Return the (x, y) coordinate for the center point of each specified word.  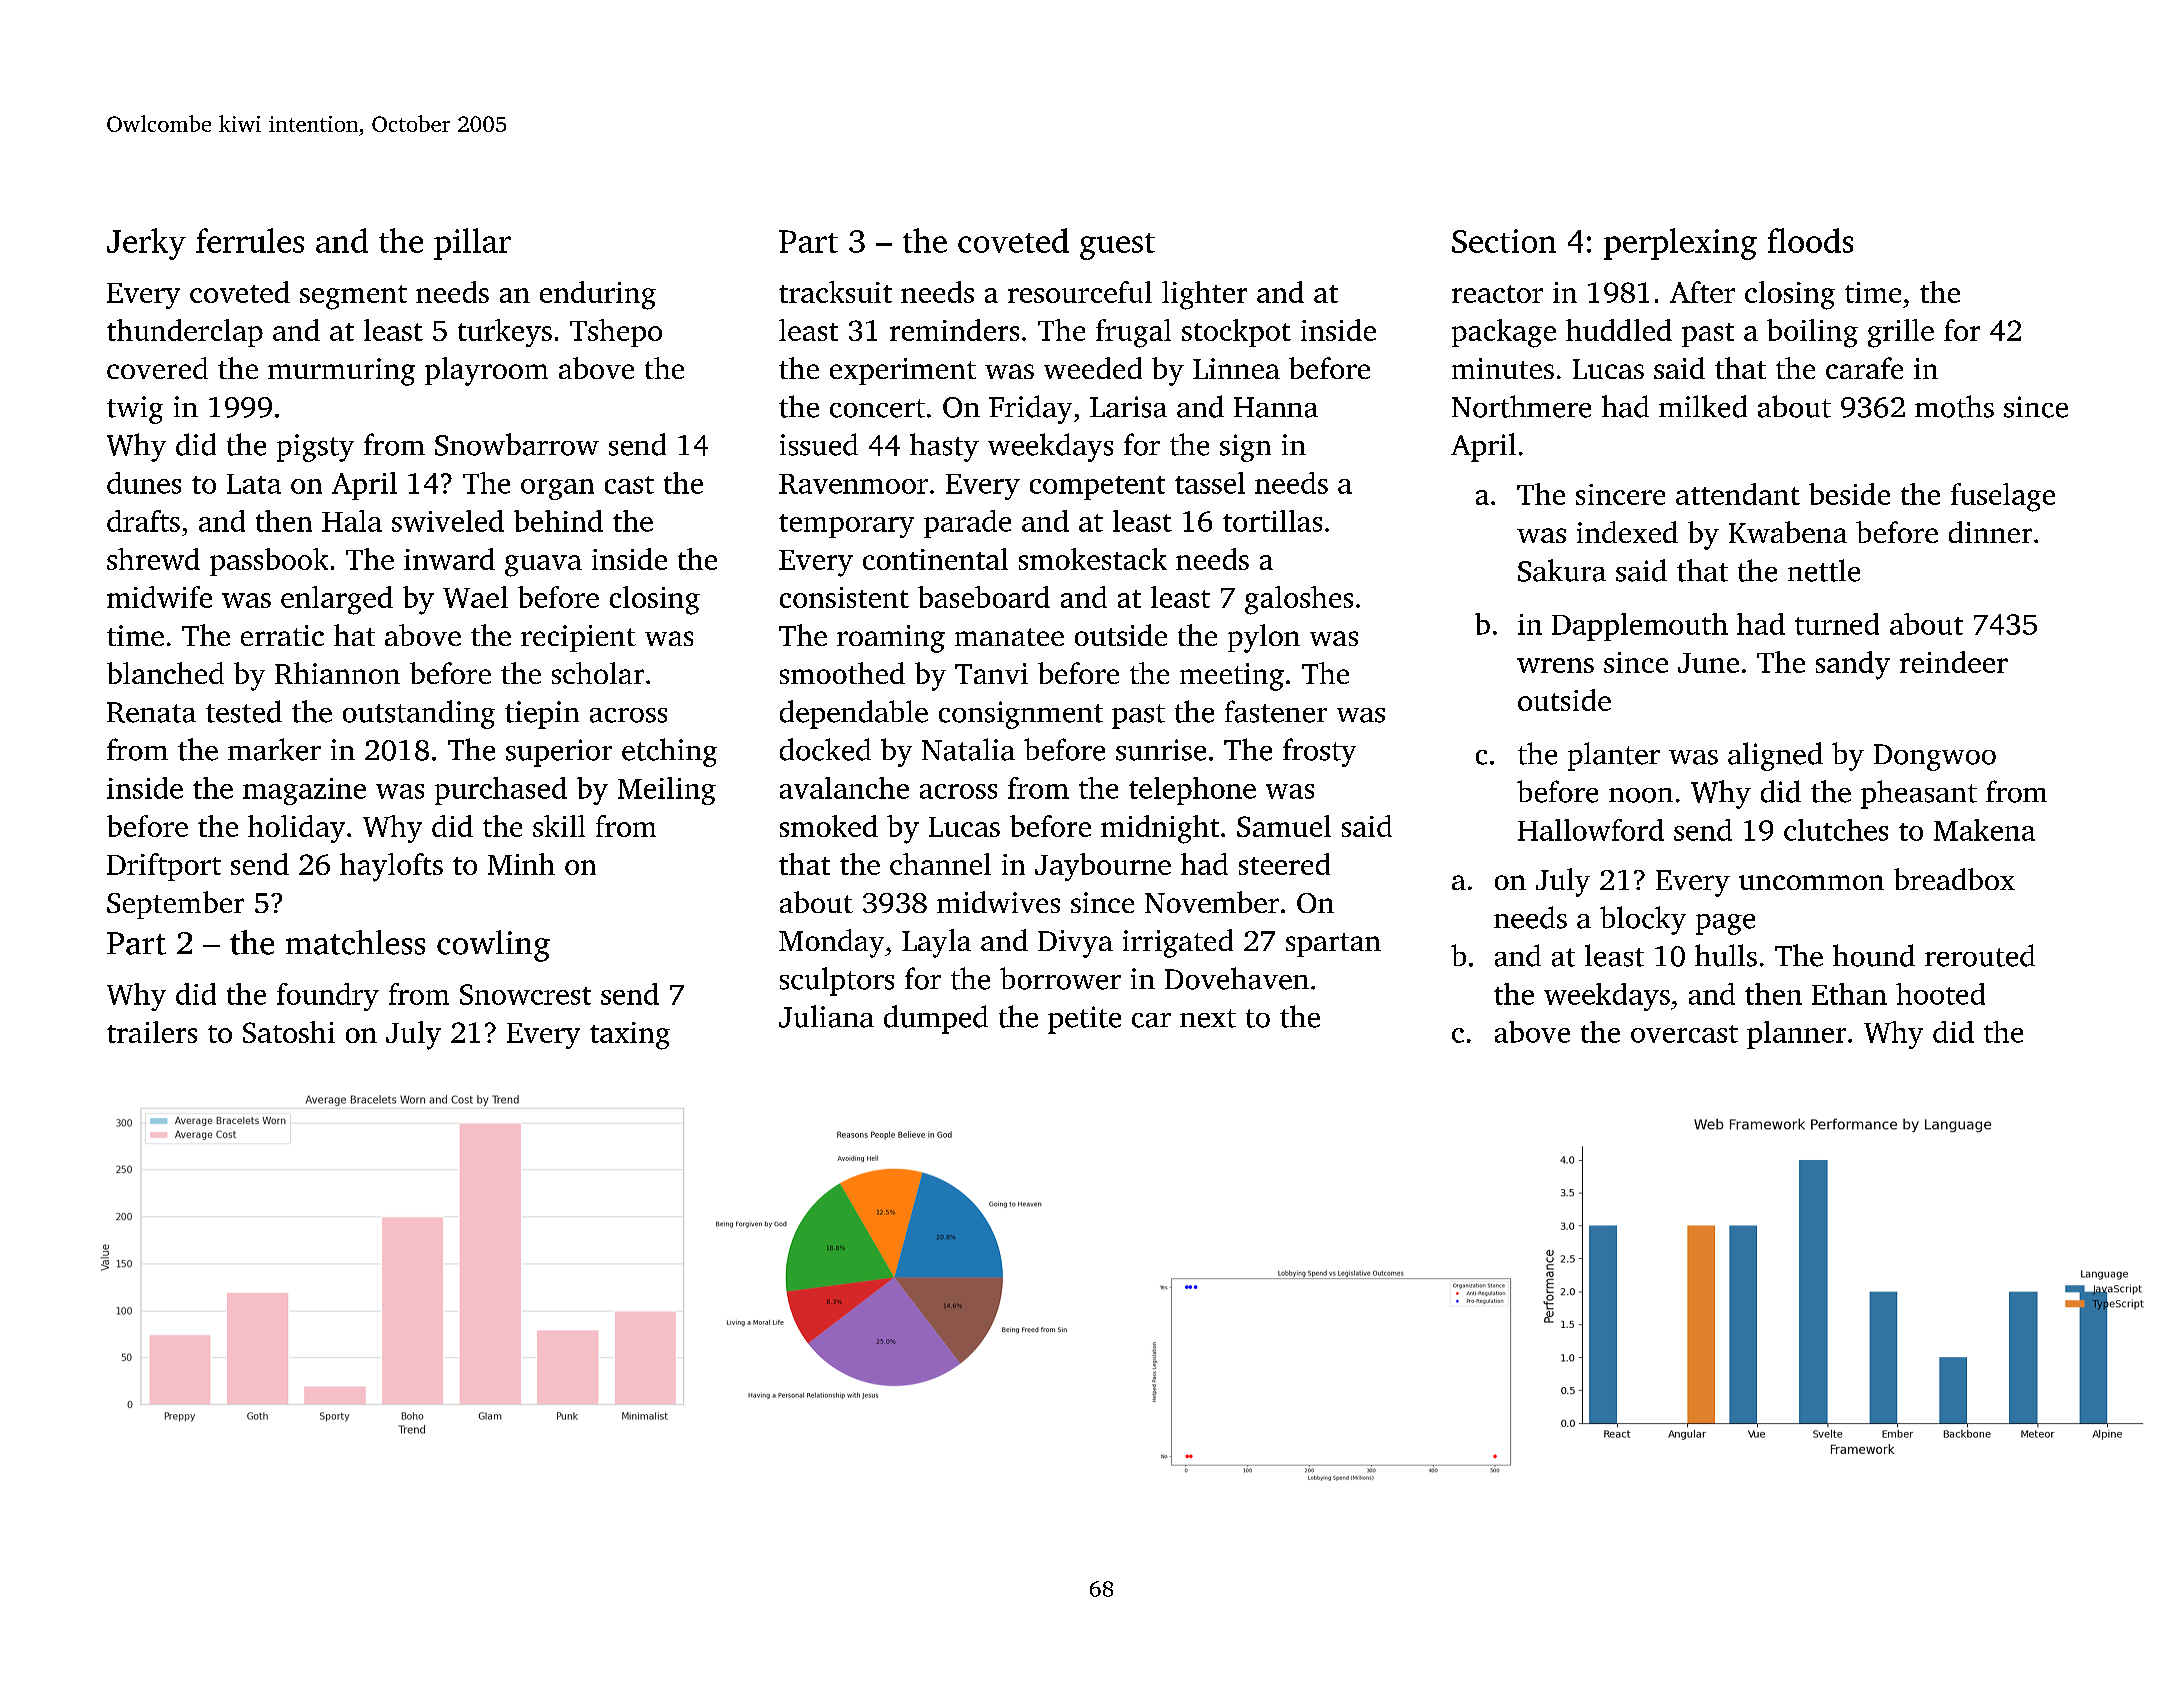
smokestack (1093, 559)
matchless (355, 942)
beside (1849, 494)
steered (1284, 864)
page (1725, 924)
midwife (159, 597)
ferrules (250, 240)
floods (1810, 240)
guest (1117, 246)
